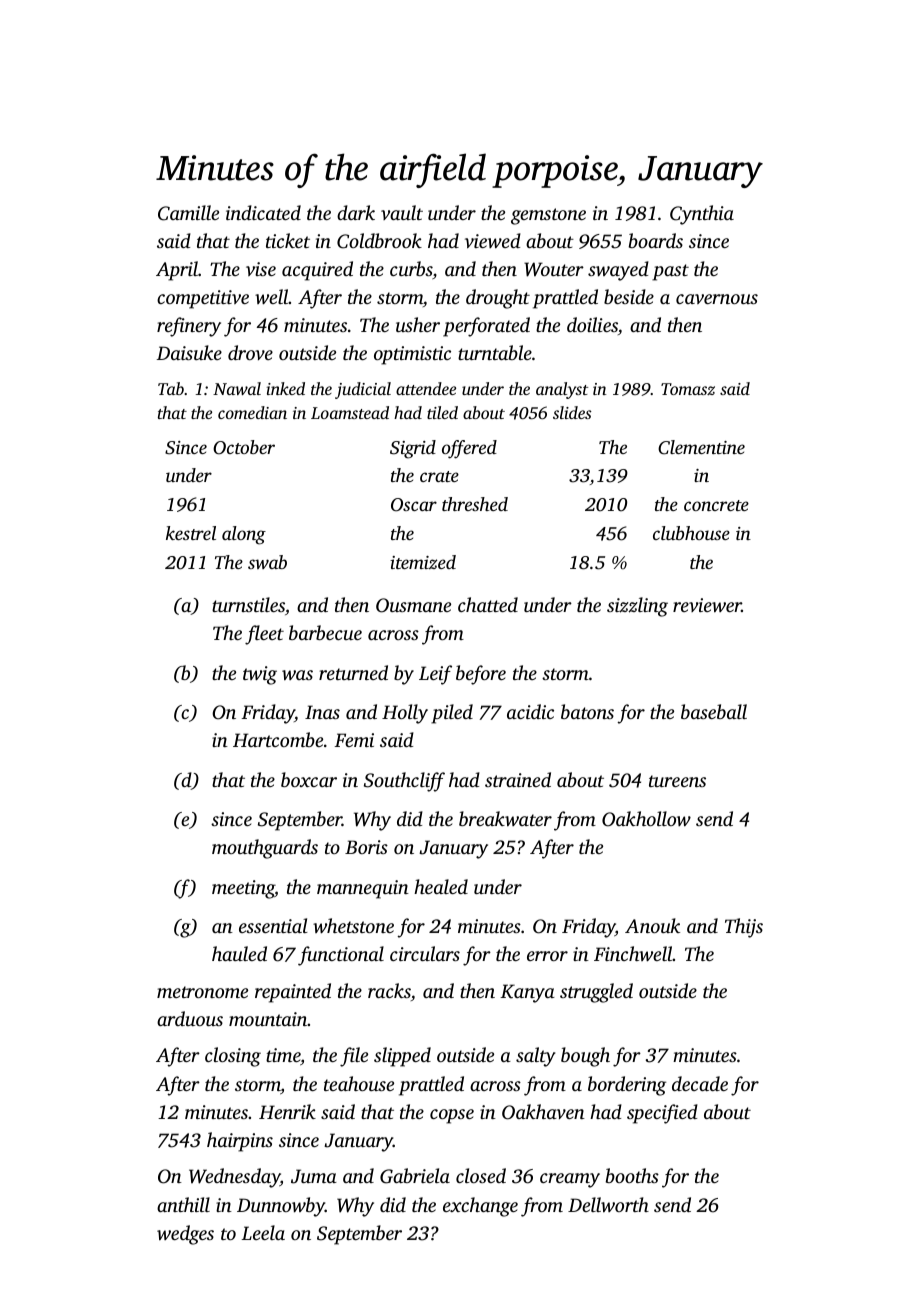  Describe the element at coordinates (278, 739) in the screenshot. I see `Hartcombe` at that location.
